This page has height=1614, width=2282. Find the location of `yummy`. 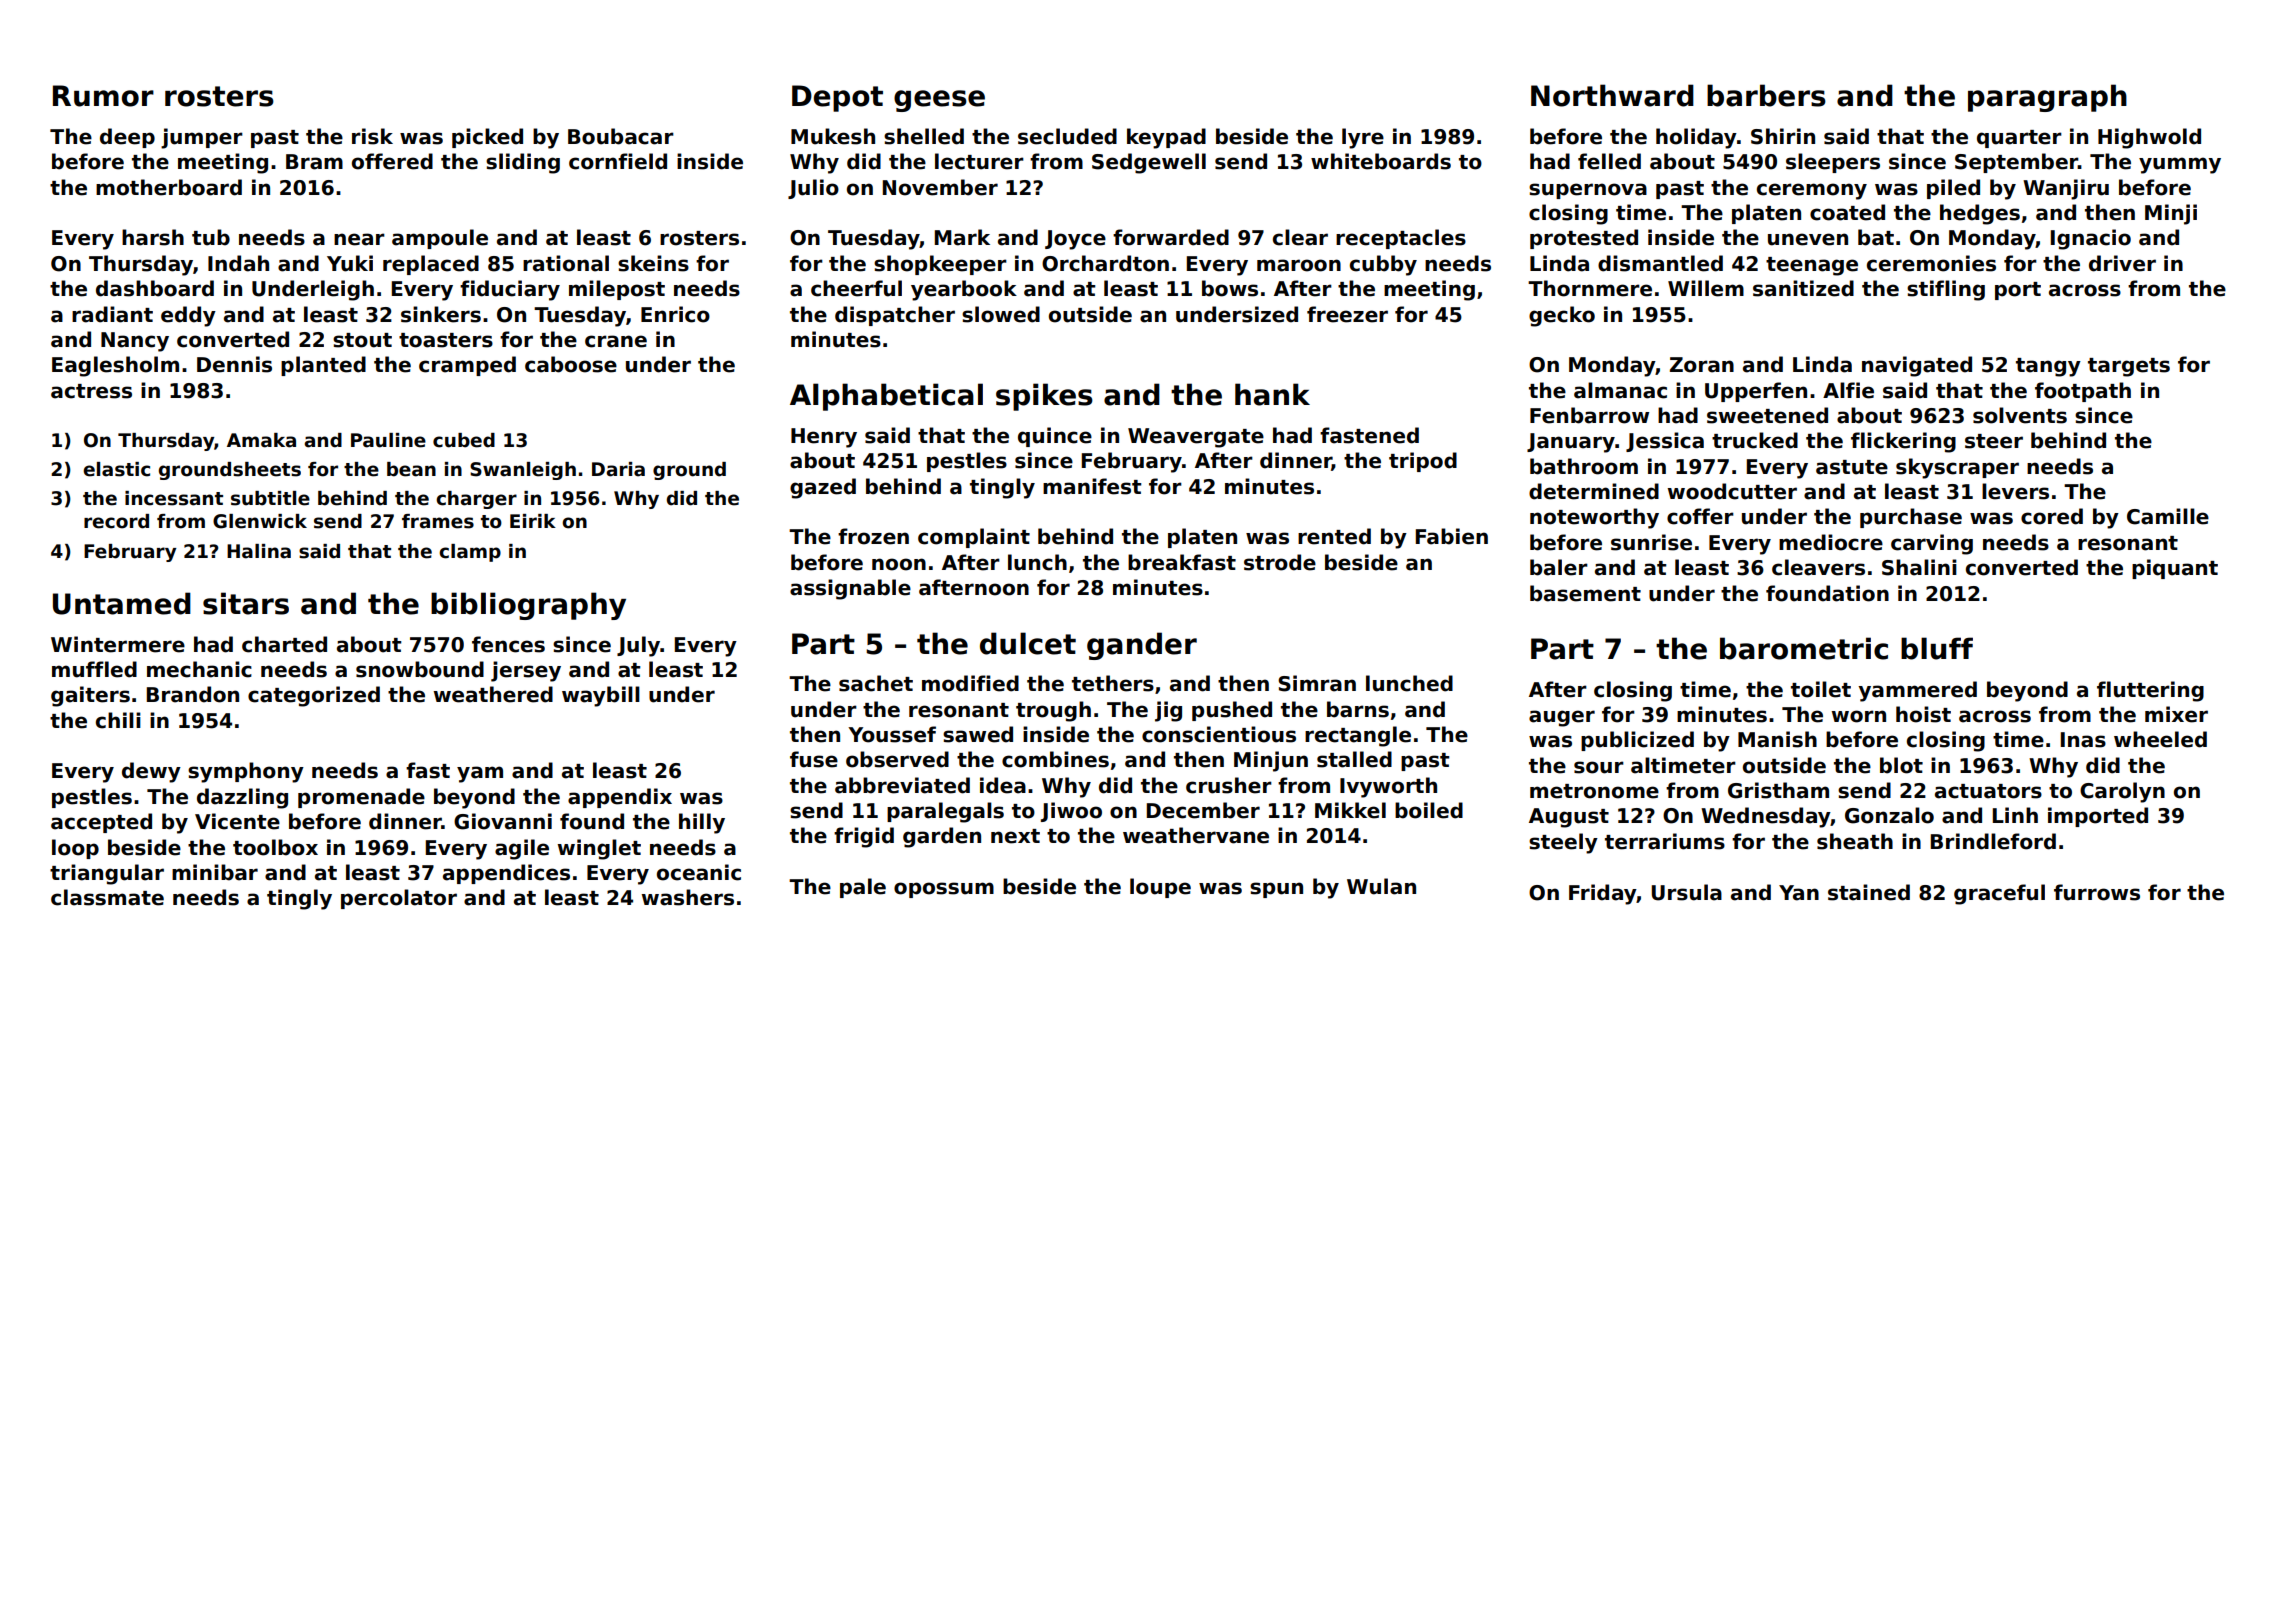

yummy is located at coordinates (2180, 165).
